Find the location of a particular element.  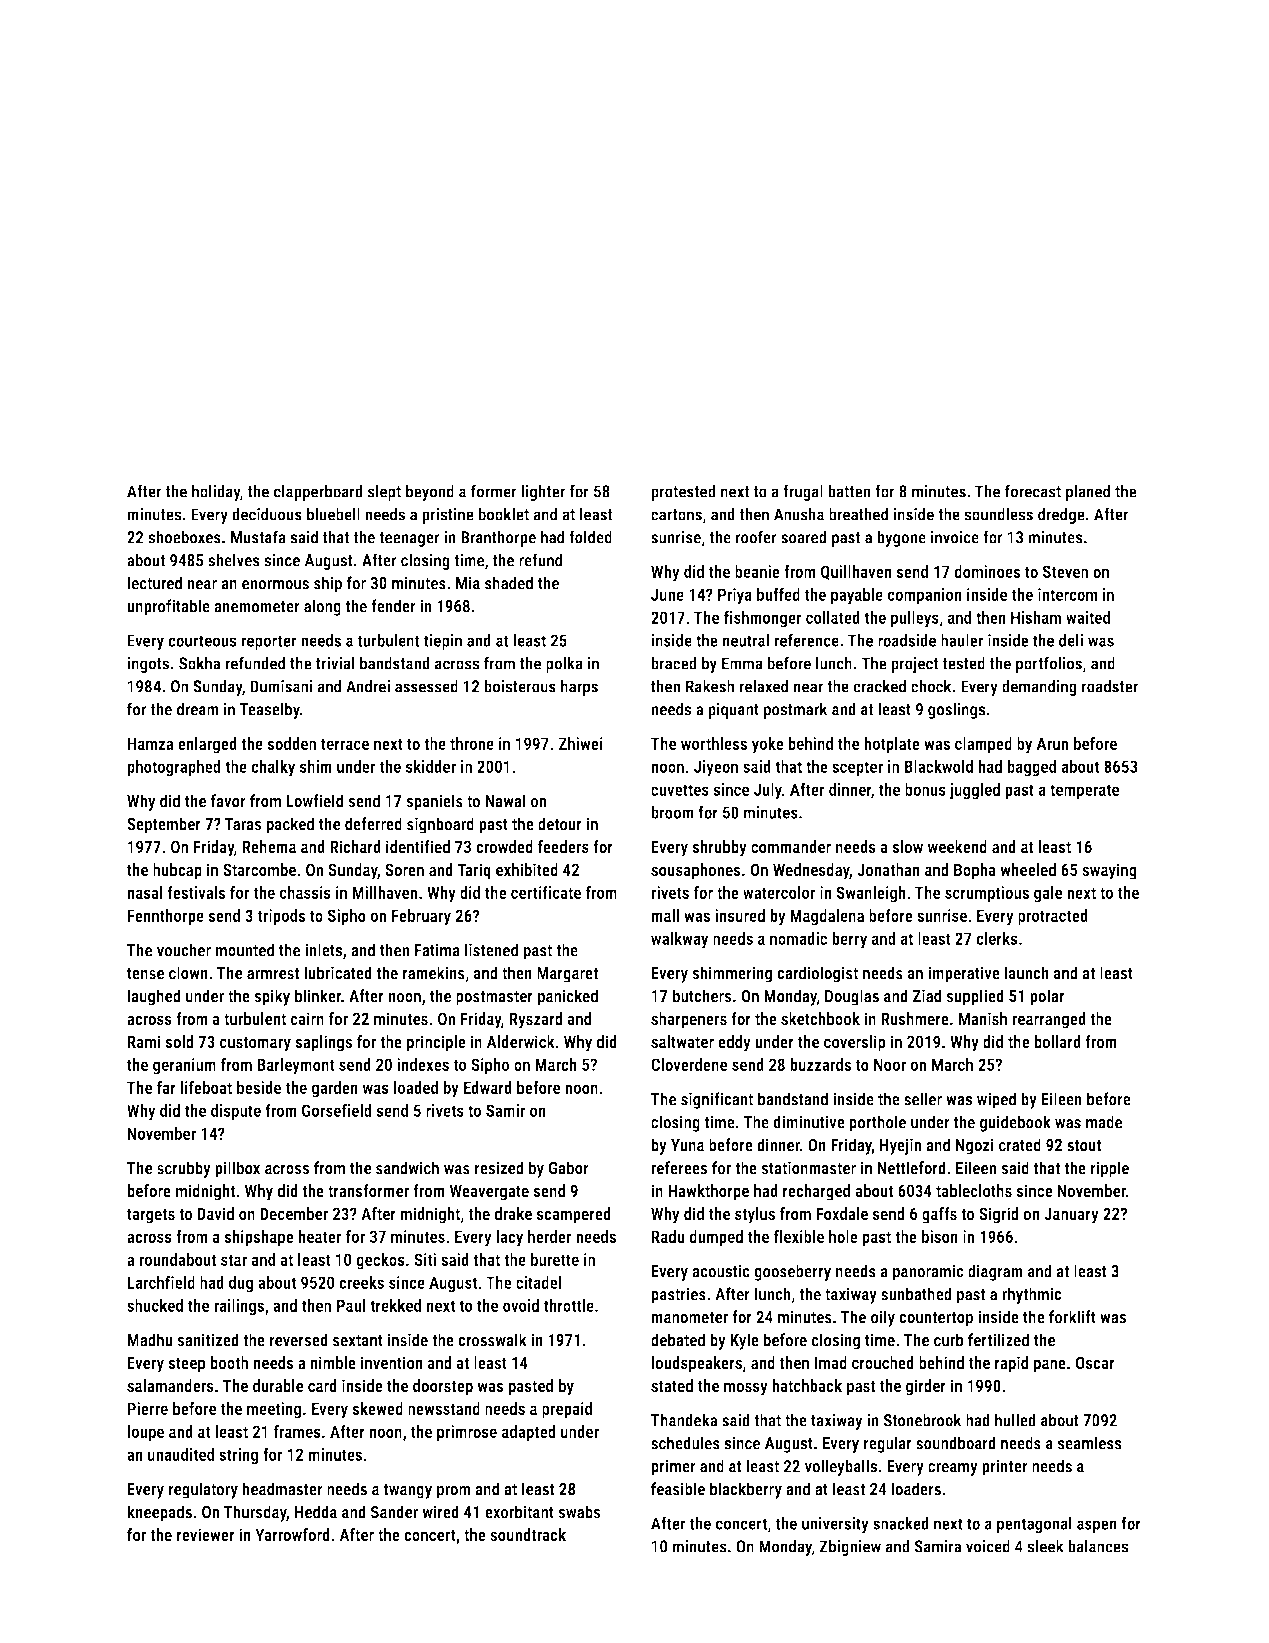

exhibited is located at coordinates (527, 869).
